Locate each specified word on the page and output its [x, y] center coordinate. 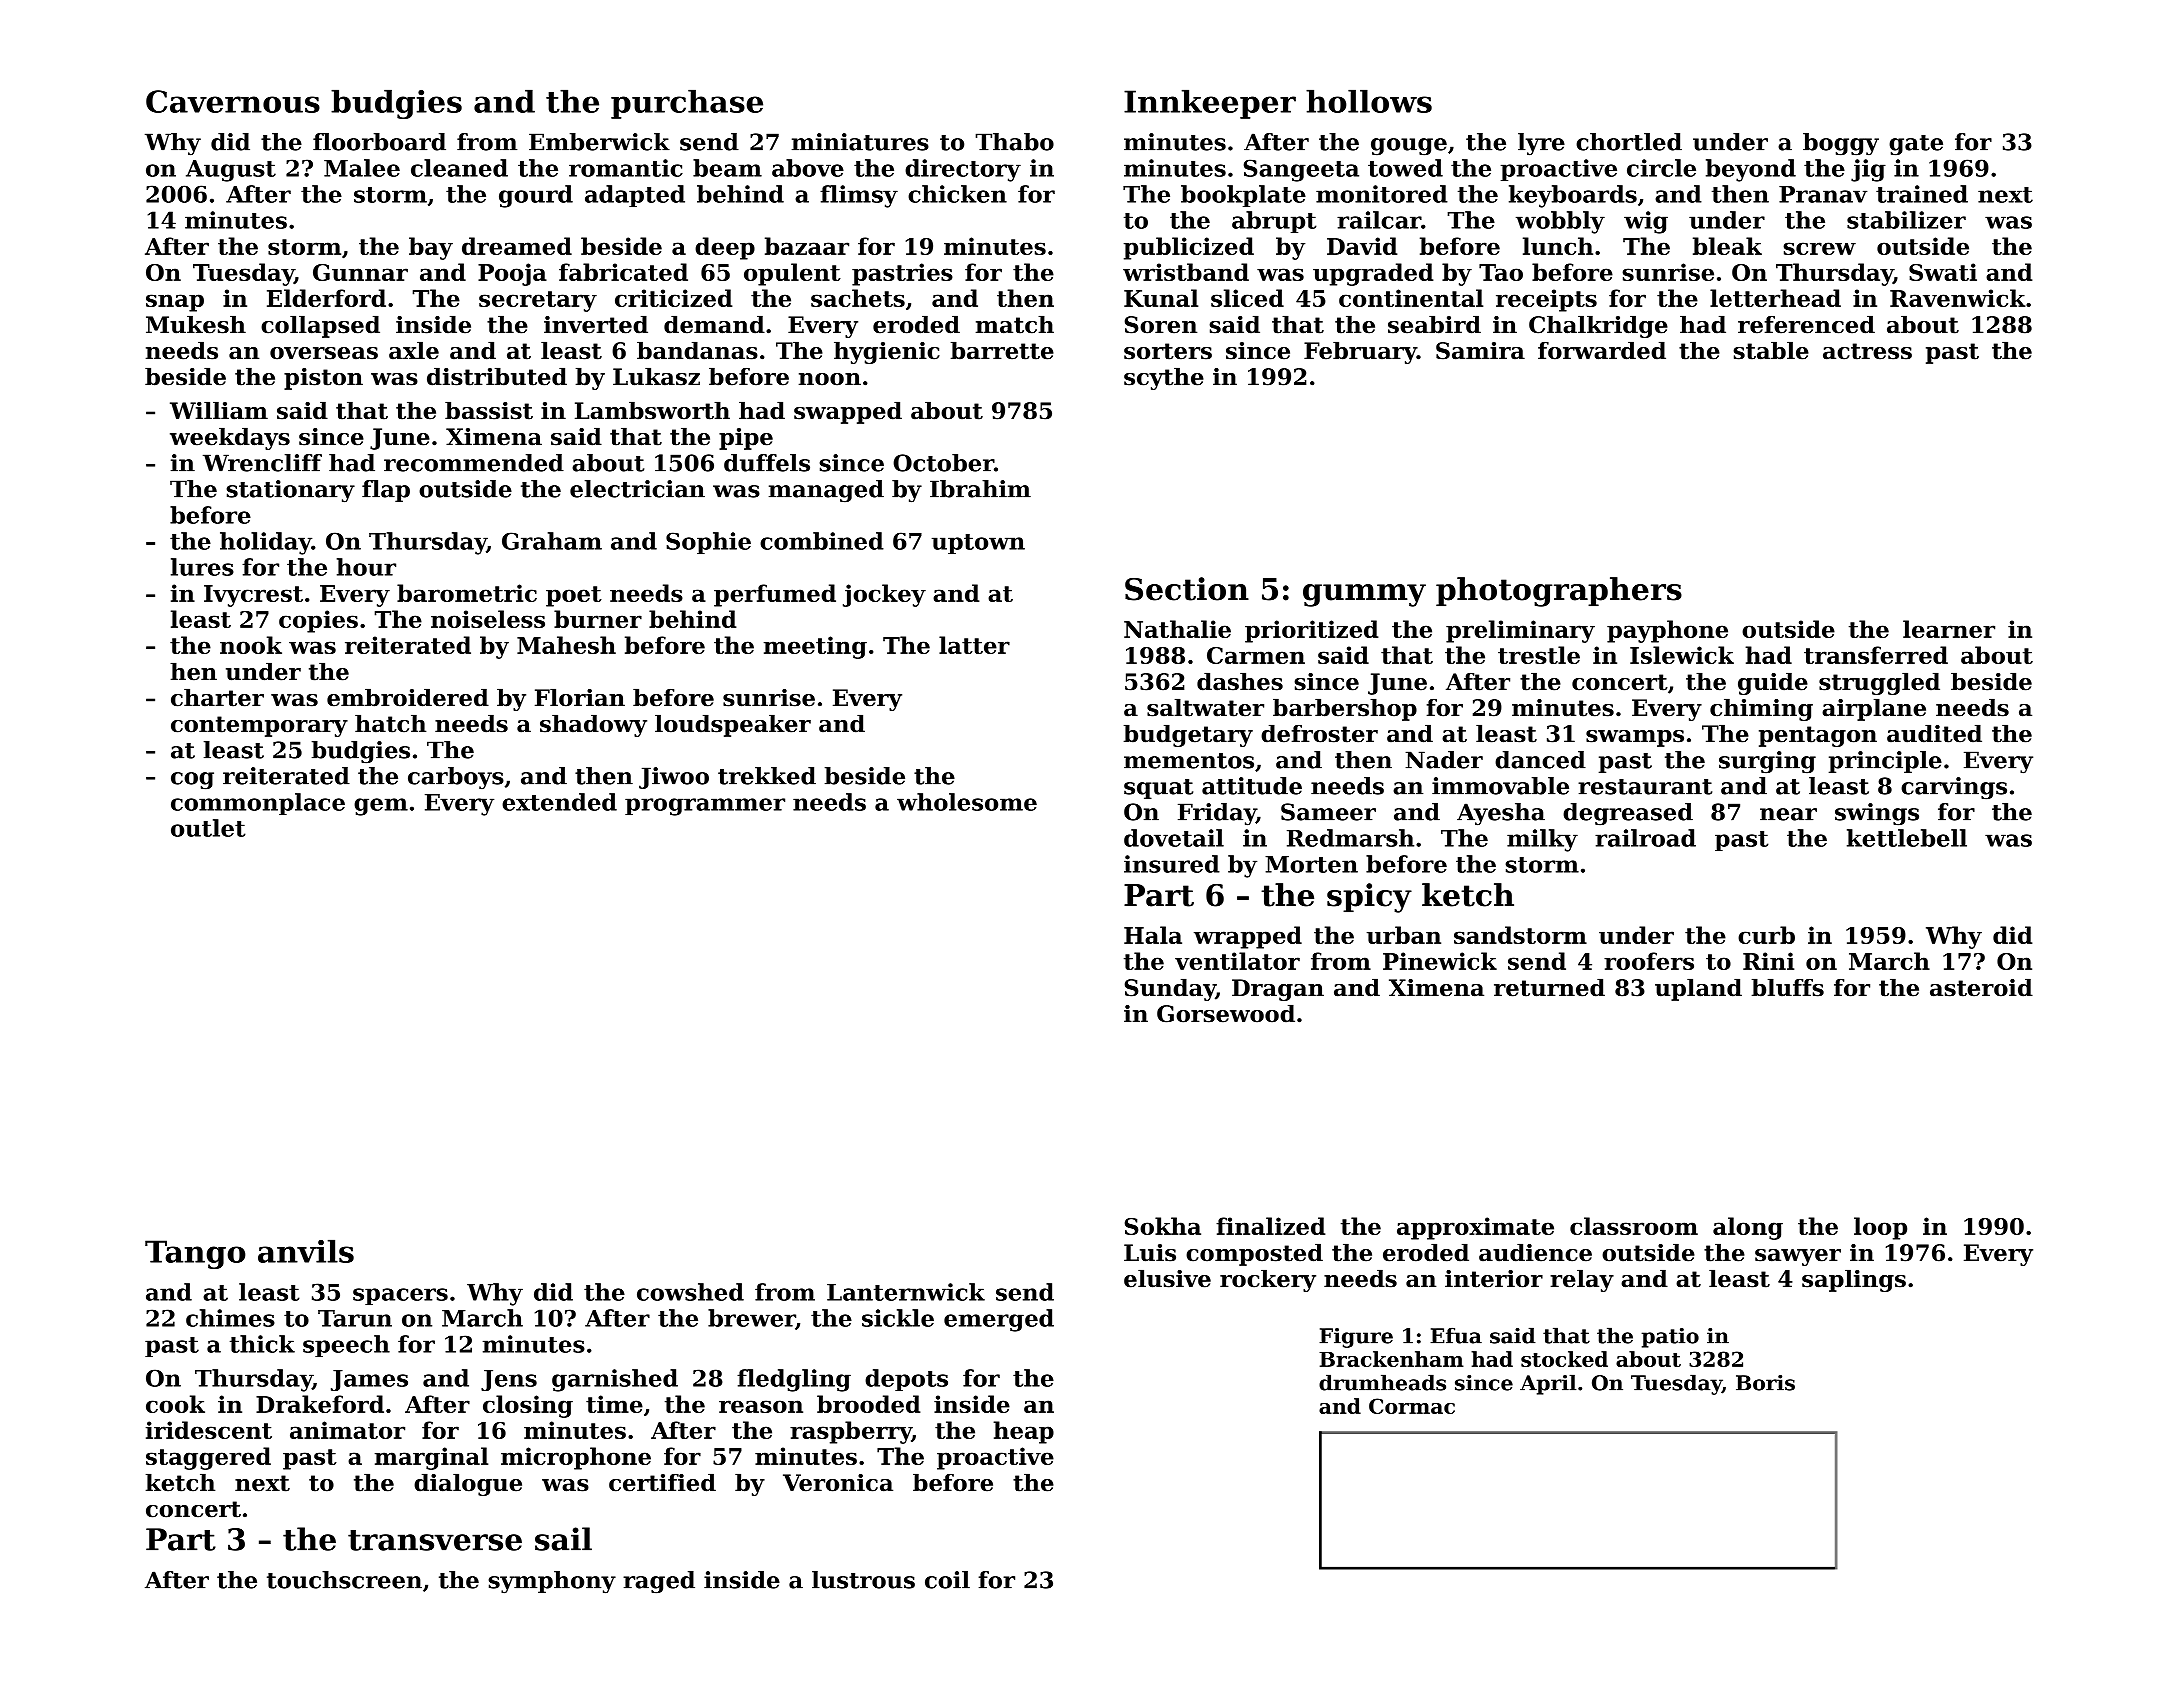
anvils [306, 1251]
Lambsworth [652, 411]
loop [1880, 1228]
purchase [687, 104]
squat [1158, 789]
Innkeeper [1210, 104]
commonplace [258, 804]
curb [1766, 935]
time [614, 1404]
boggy [1841, 144]
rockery [1268, 1281]
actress [1867, 351]
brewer [752, 1319]
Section [1187, 589]
